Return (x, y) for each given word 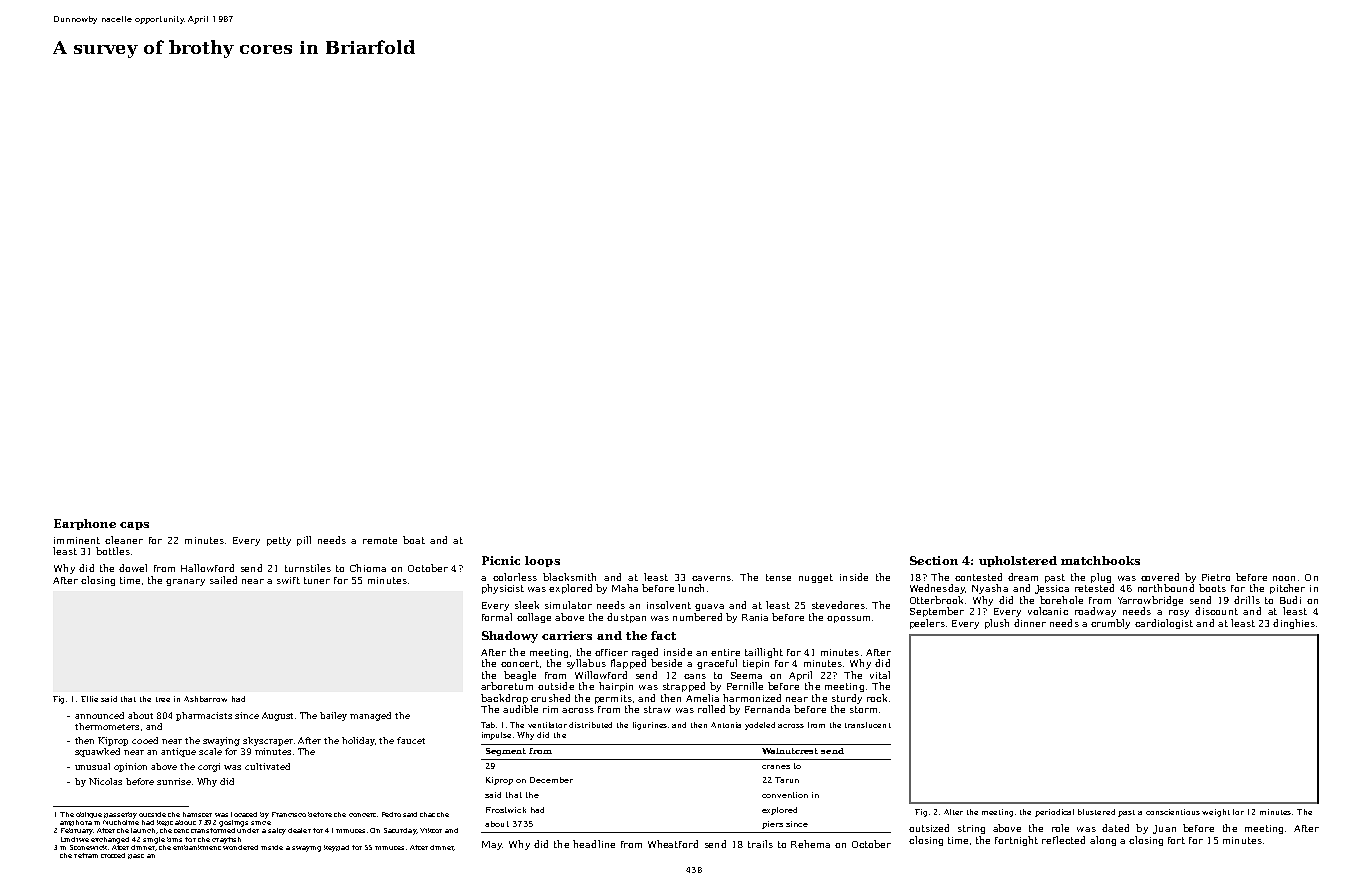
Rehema (810, 844)
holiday (358, 741)
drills (1247, 600)
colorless (515, 577)
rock (877, 698)
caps (134, 526)
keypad (336, 848)
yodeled (760, 726)
